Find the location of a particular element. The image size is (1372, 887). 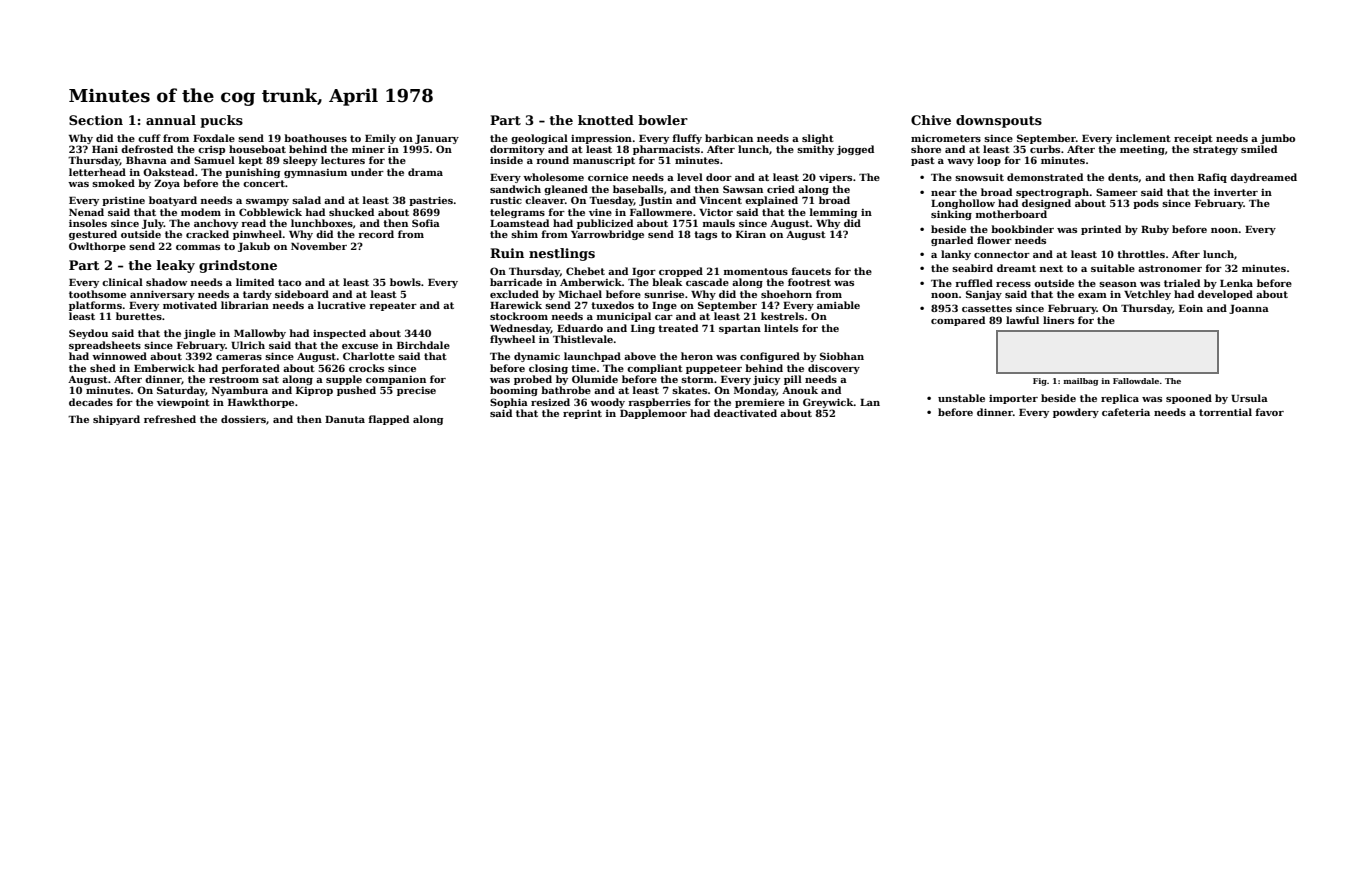

shucked is located at coordinates (351, 212).
